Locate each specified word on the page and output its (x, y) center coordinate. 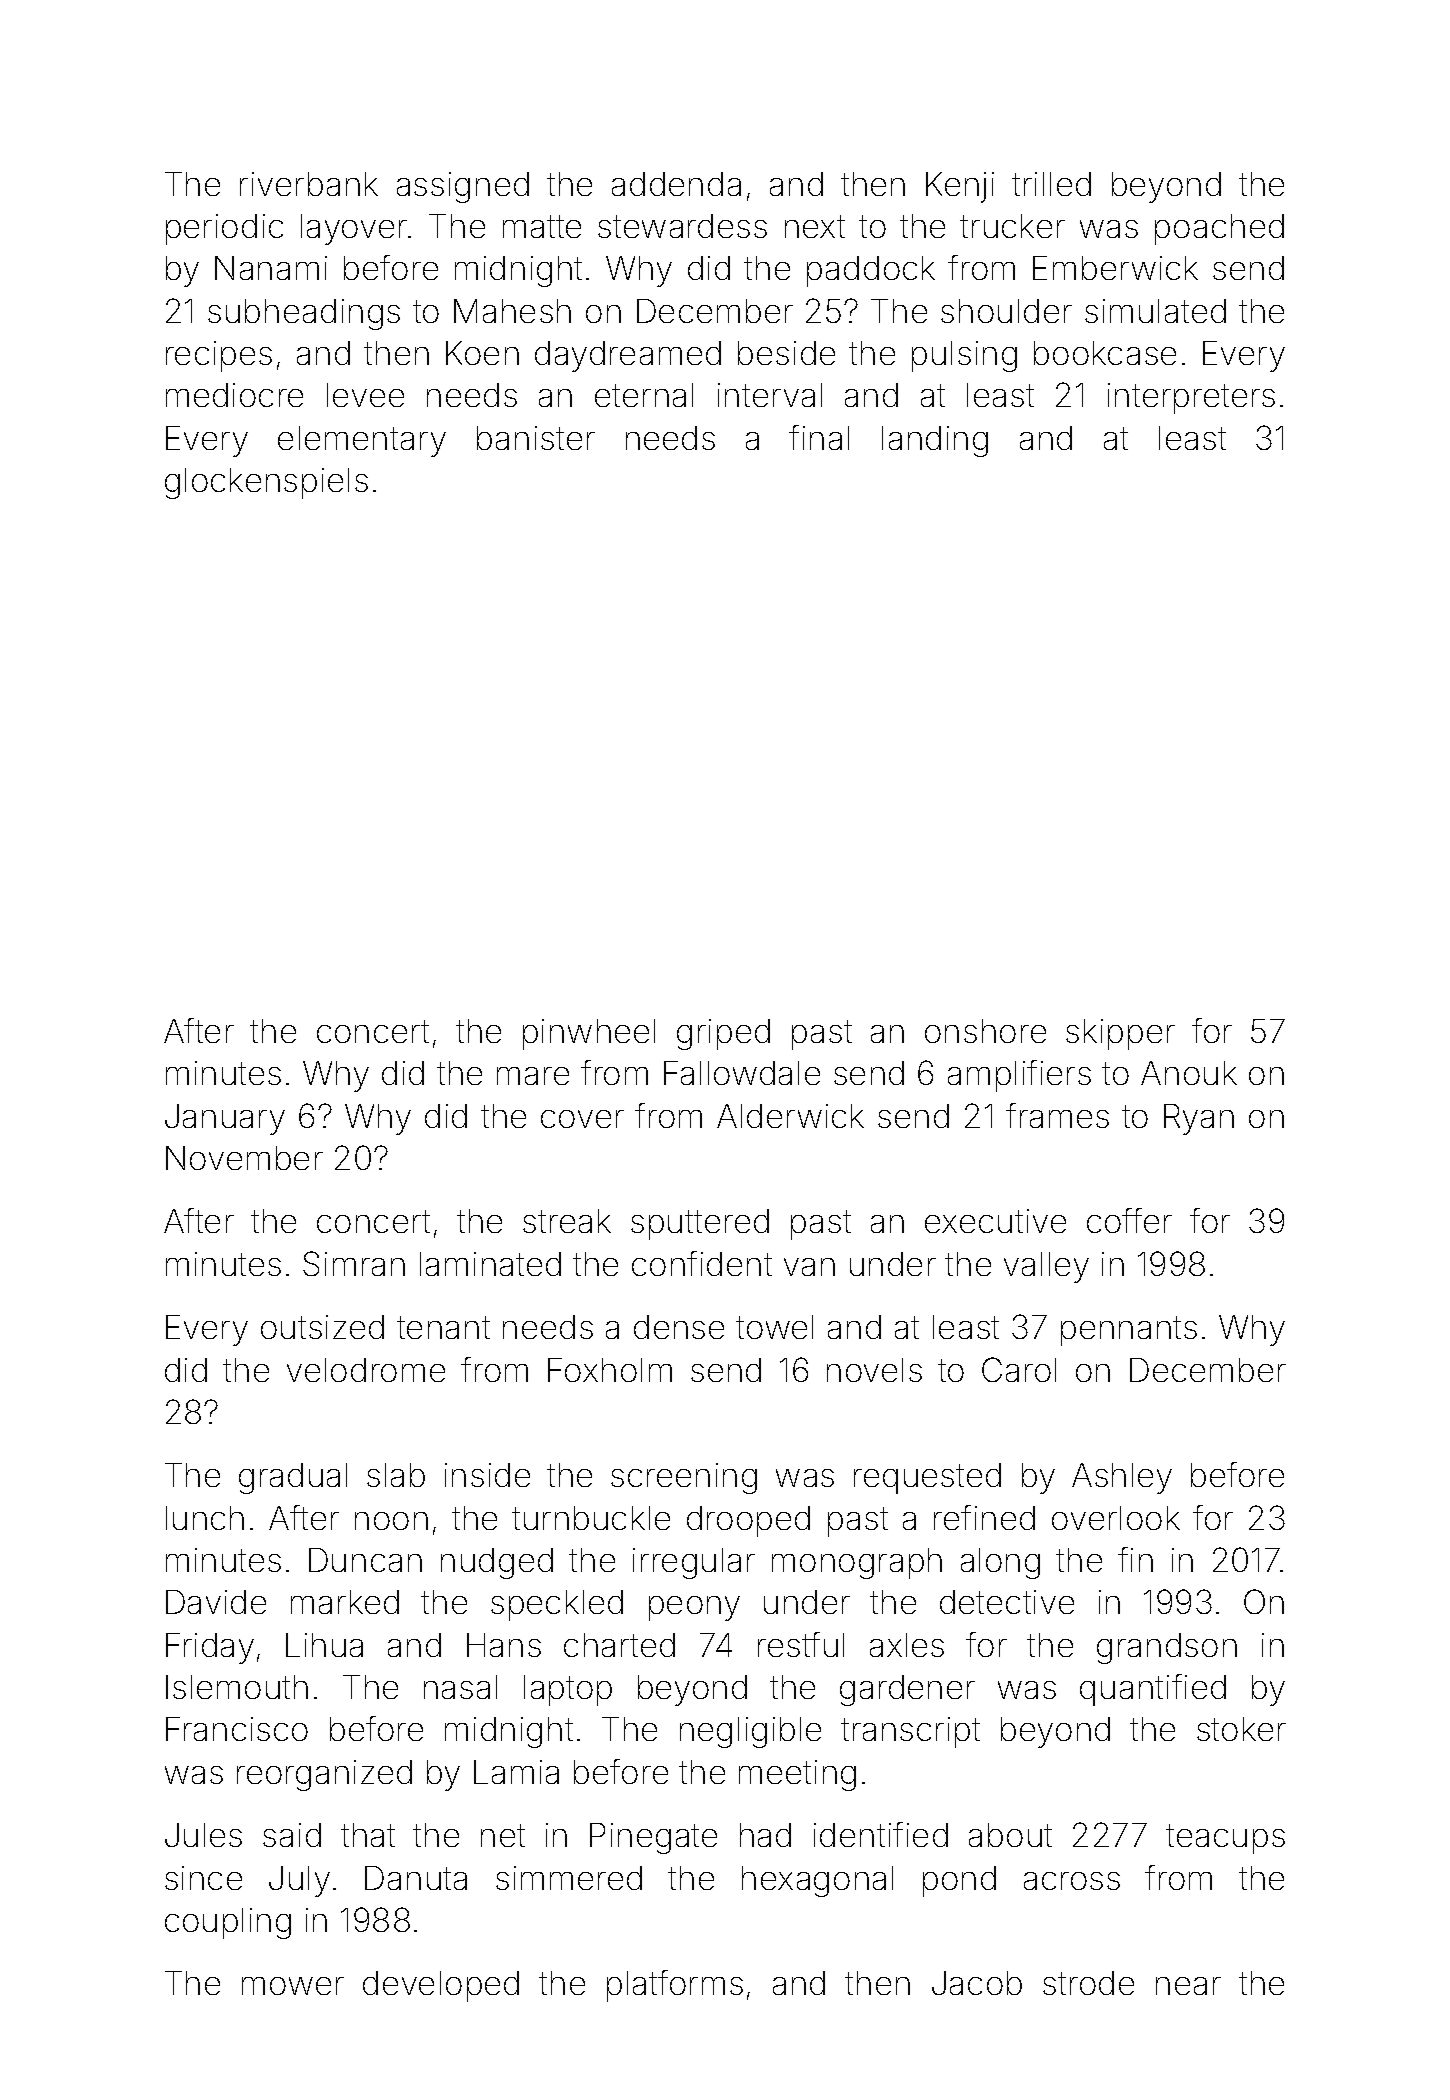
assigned (463, 187)
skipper (1120, 1034)
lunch (205, 1518)
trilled (1051, 184)
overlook (1116, 1518)
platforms (675, 1986)
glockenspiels (266, 483)
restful (801, 1644)
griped (723, 1034)
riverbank (309, 184)
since (203, 1878)
